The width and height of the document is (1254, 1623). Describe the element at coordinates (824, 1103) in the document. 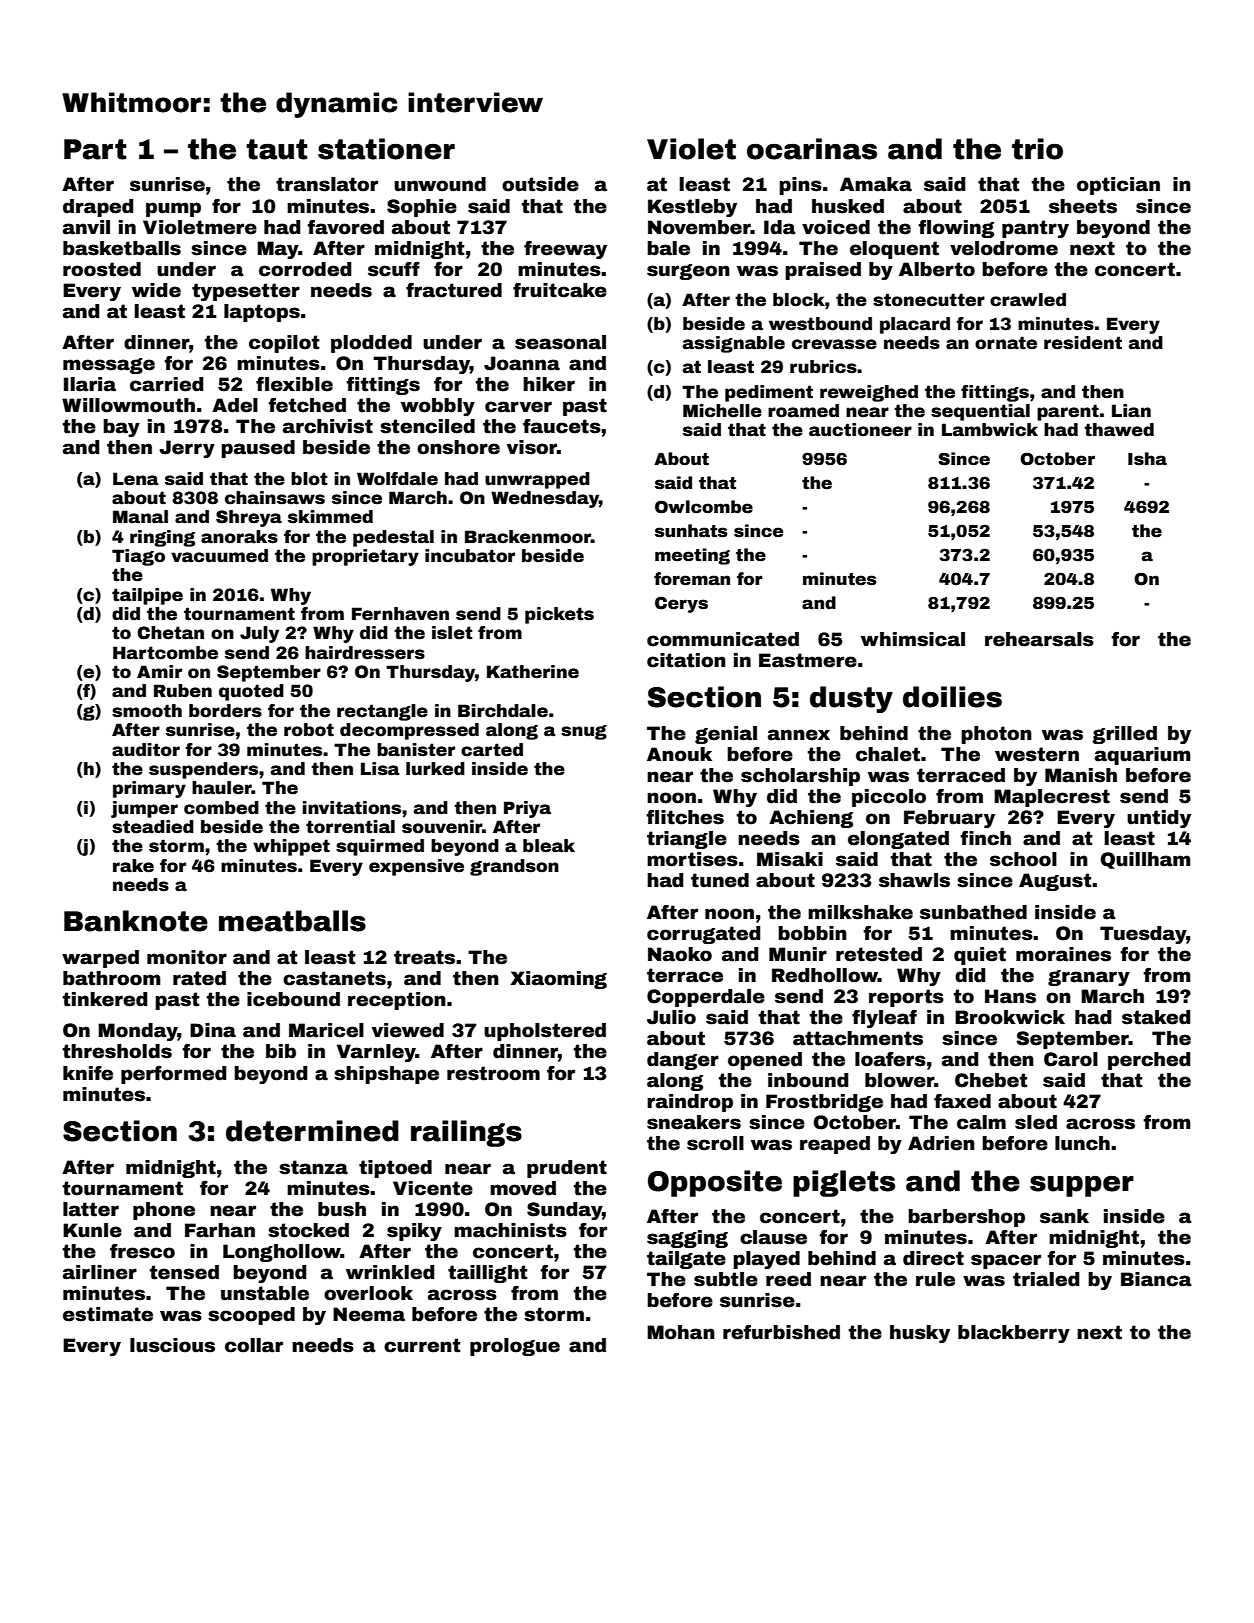

I see `Frostbridge` at that location.
